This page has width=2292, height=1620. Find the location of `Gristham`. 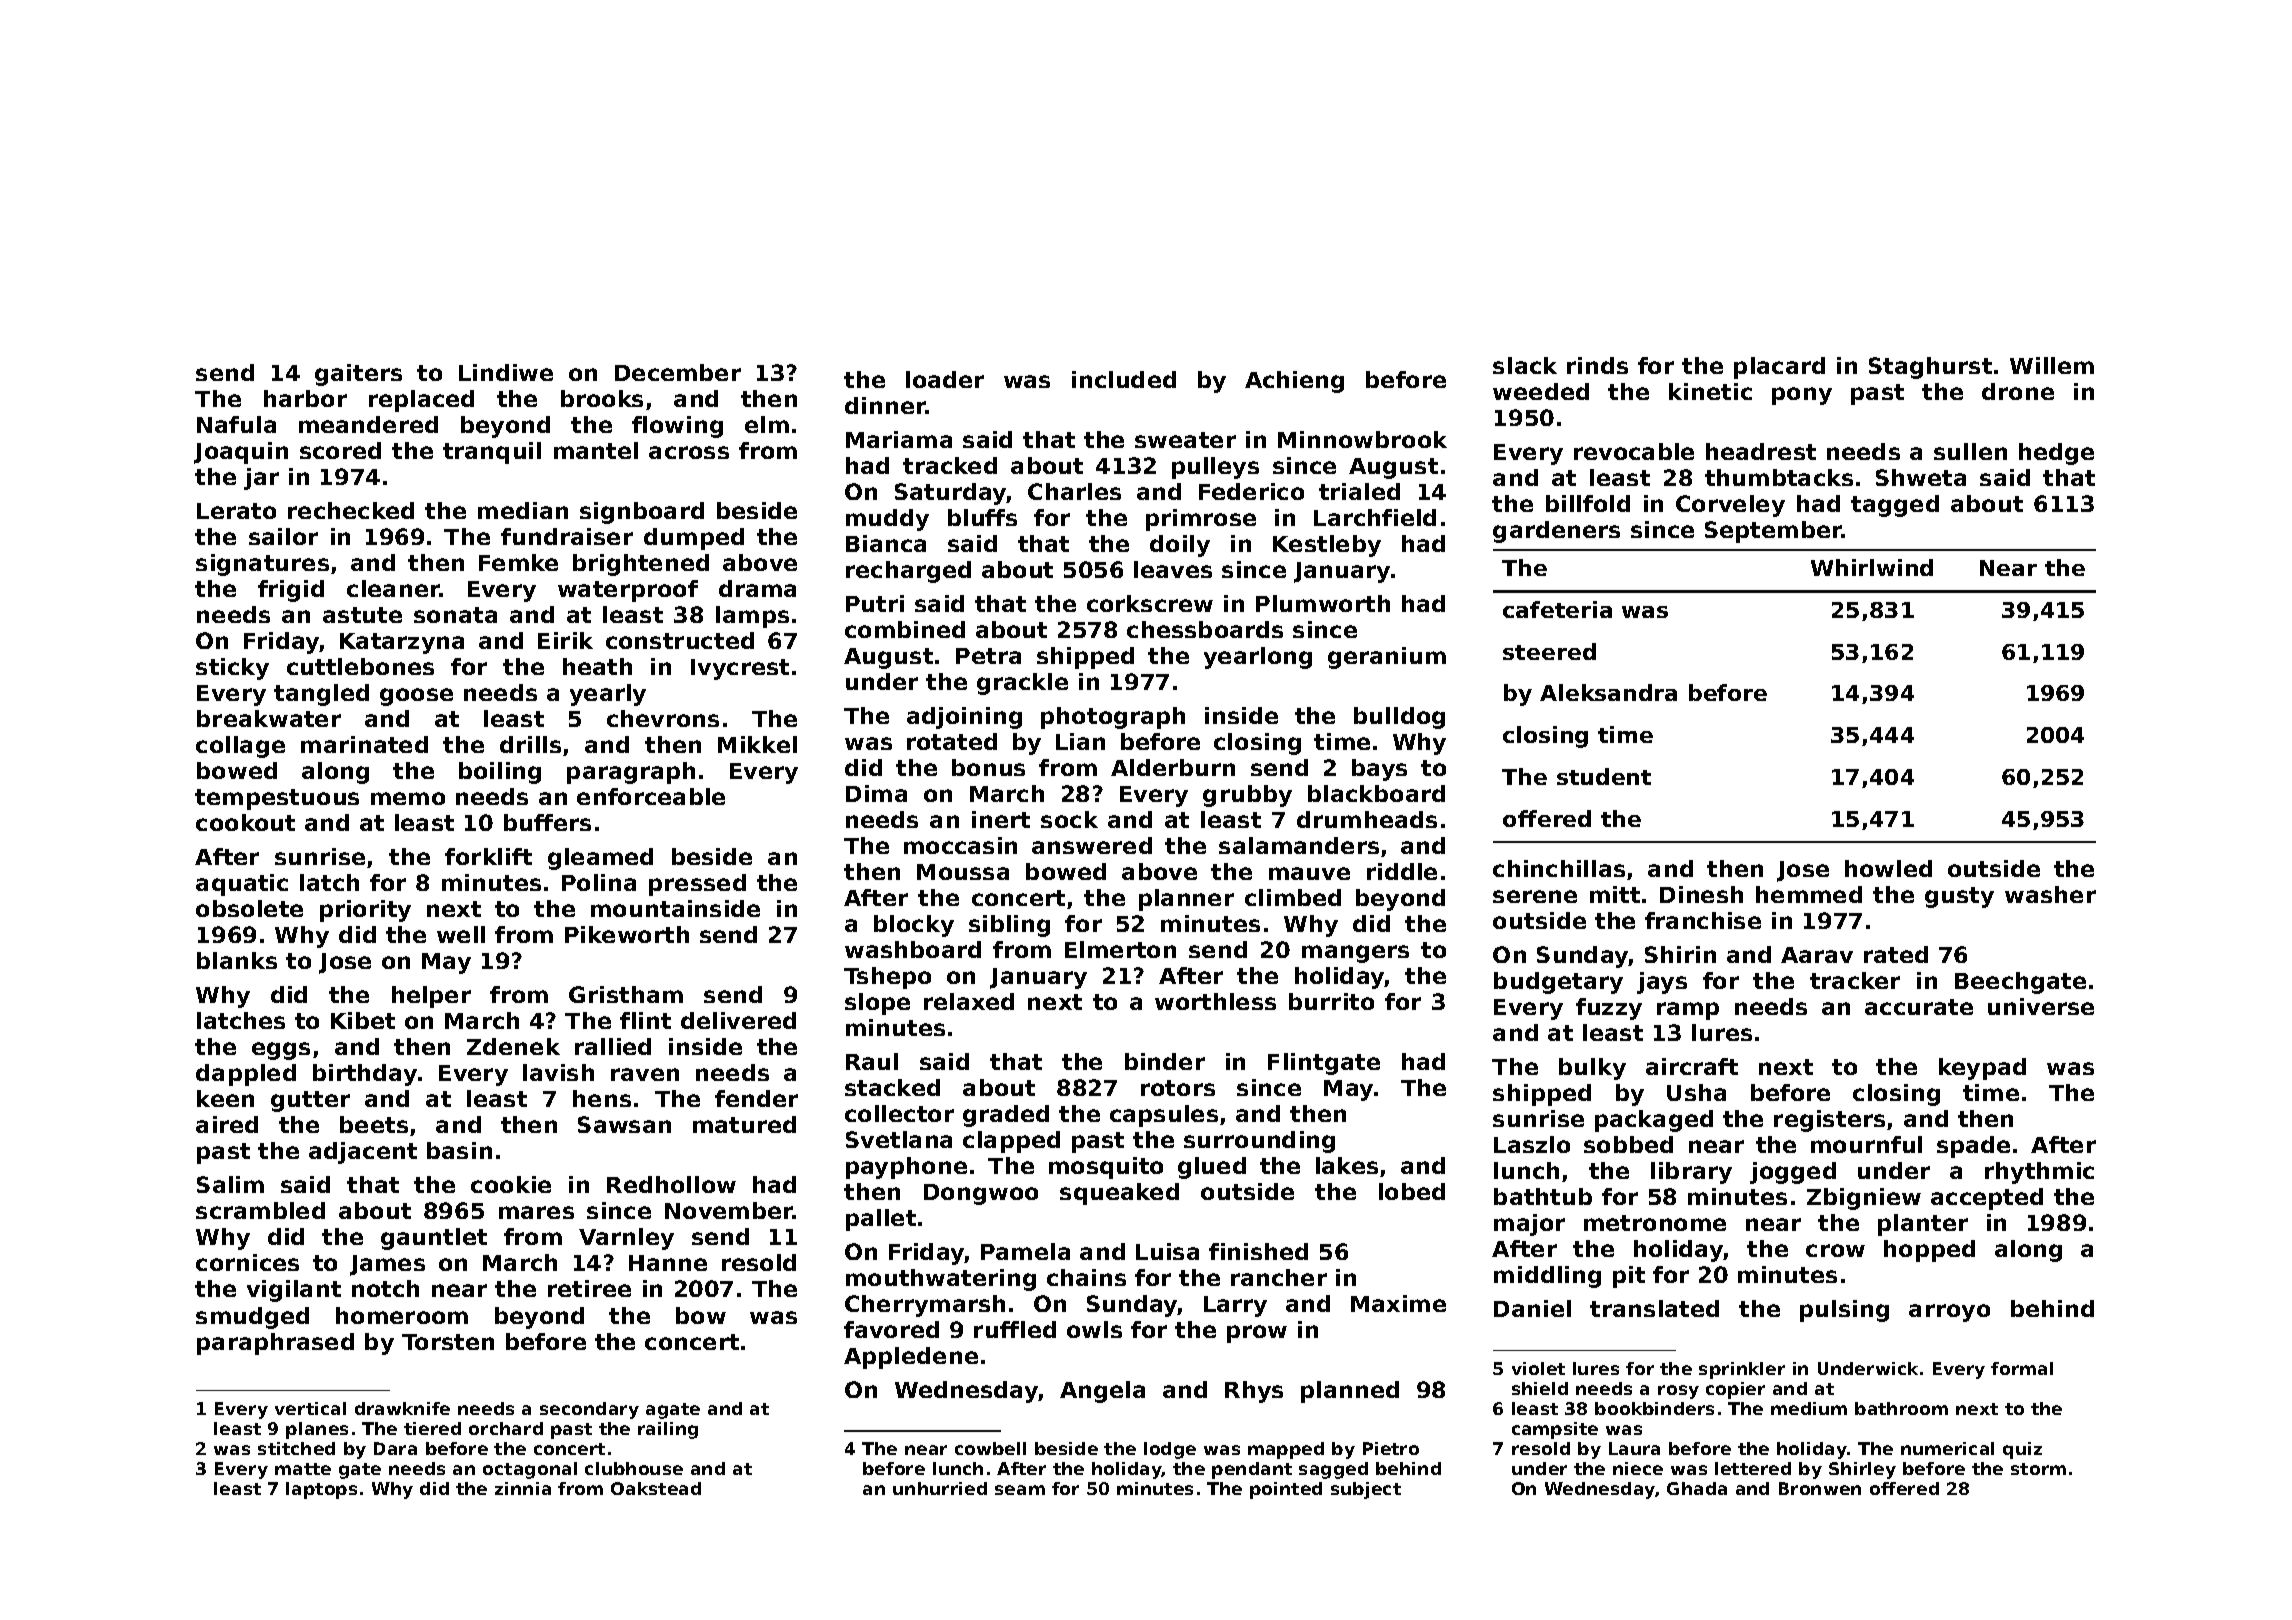

Gristham is located at coordinates (626, 994).
